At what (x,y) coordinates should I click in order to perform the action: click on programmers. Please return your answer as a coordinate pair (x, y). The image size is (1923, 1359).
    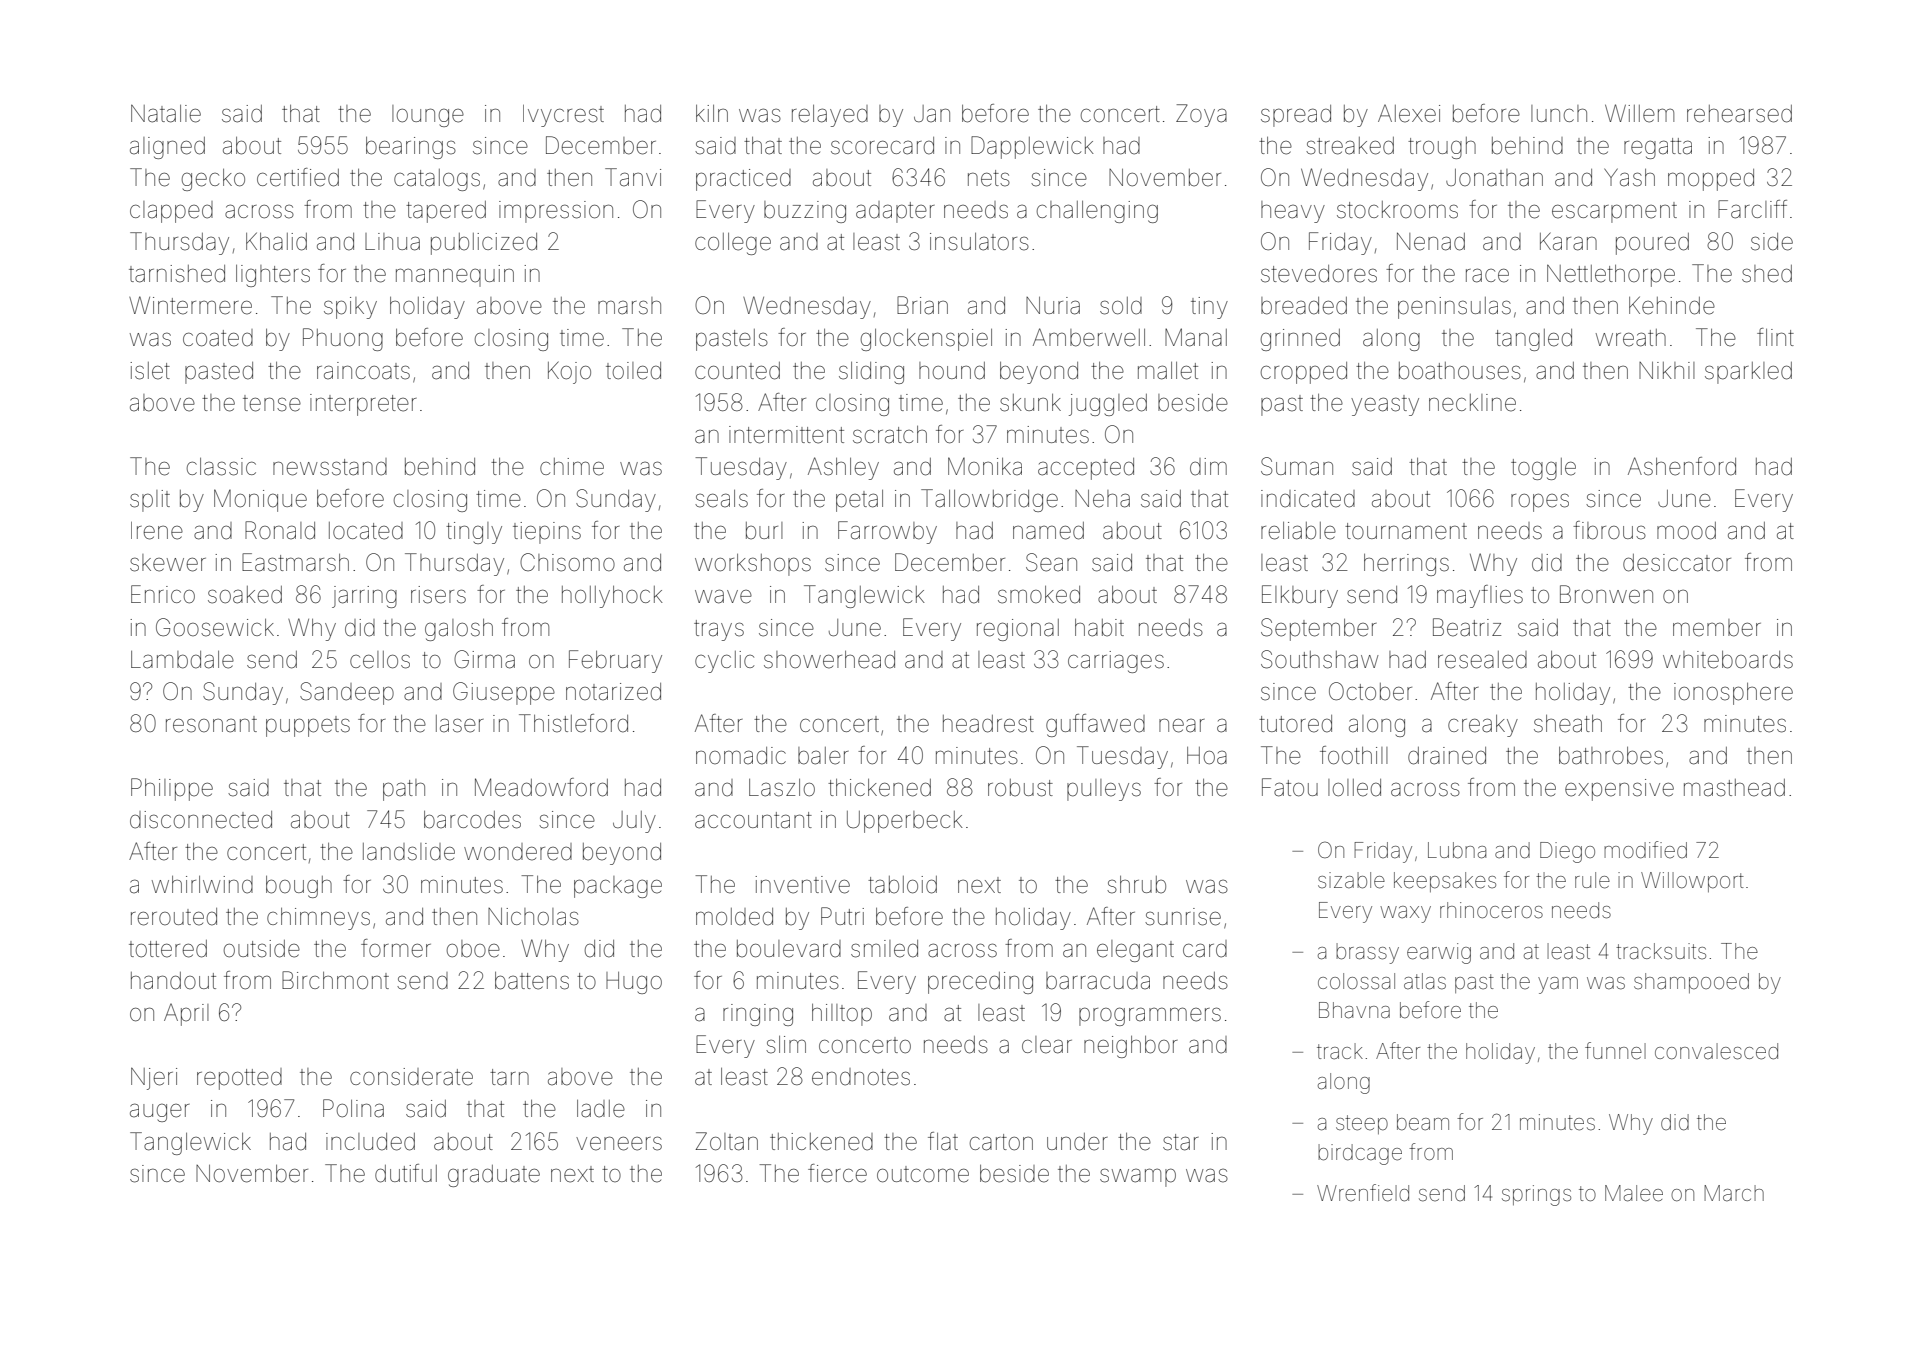
    Looking at the image, I should click on (1150, 1016).
